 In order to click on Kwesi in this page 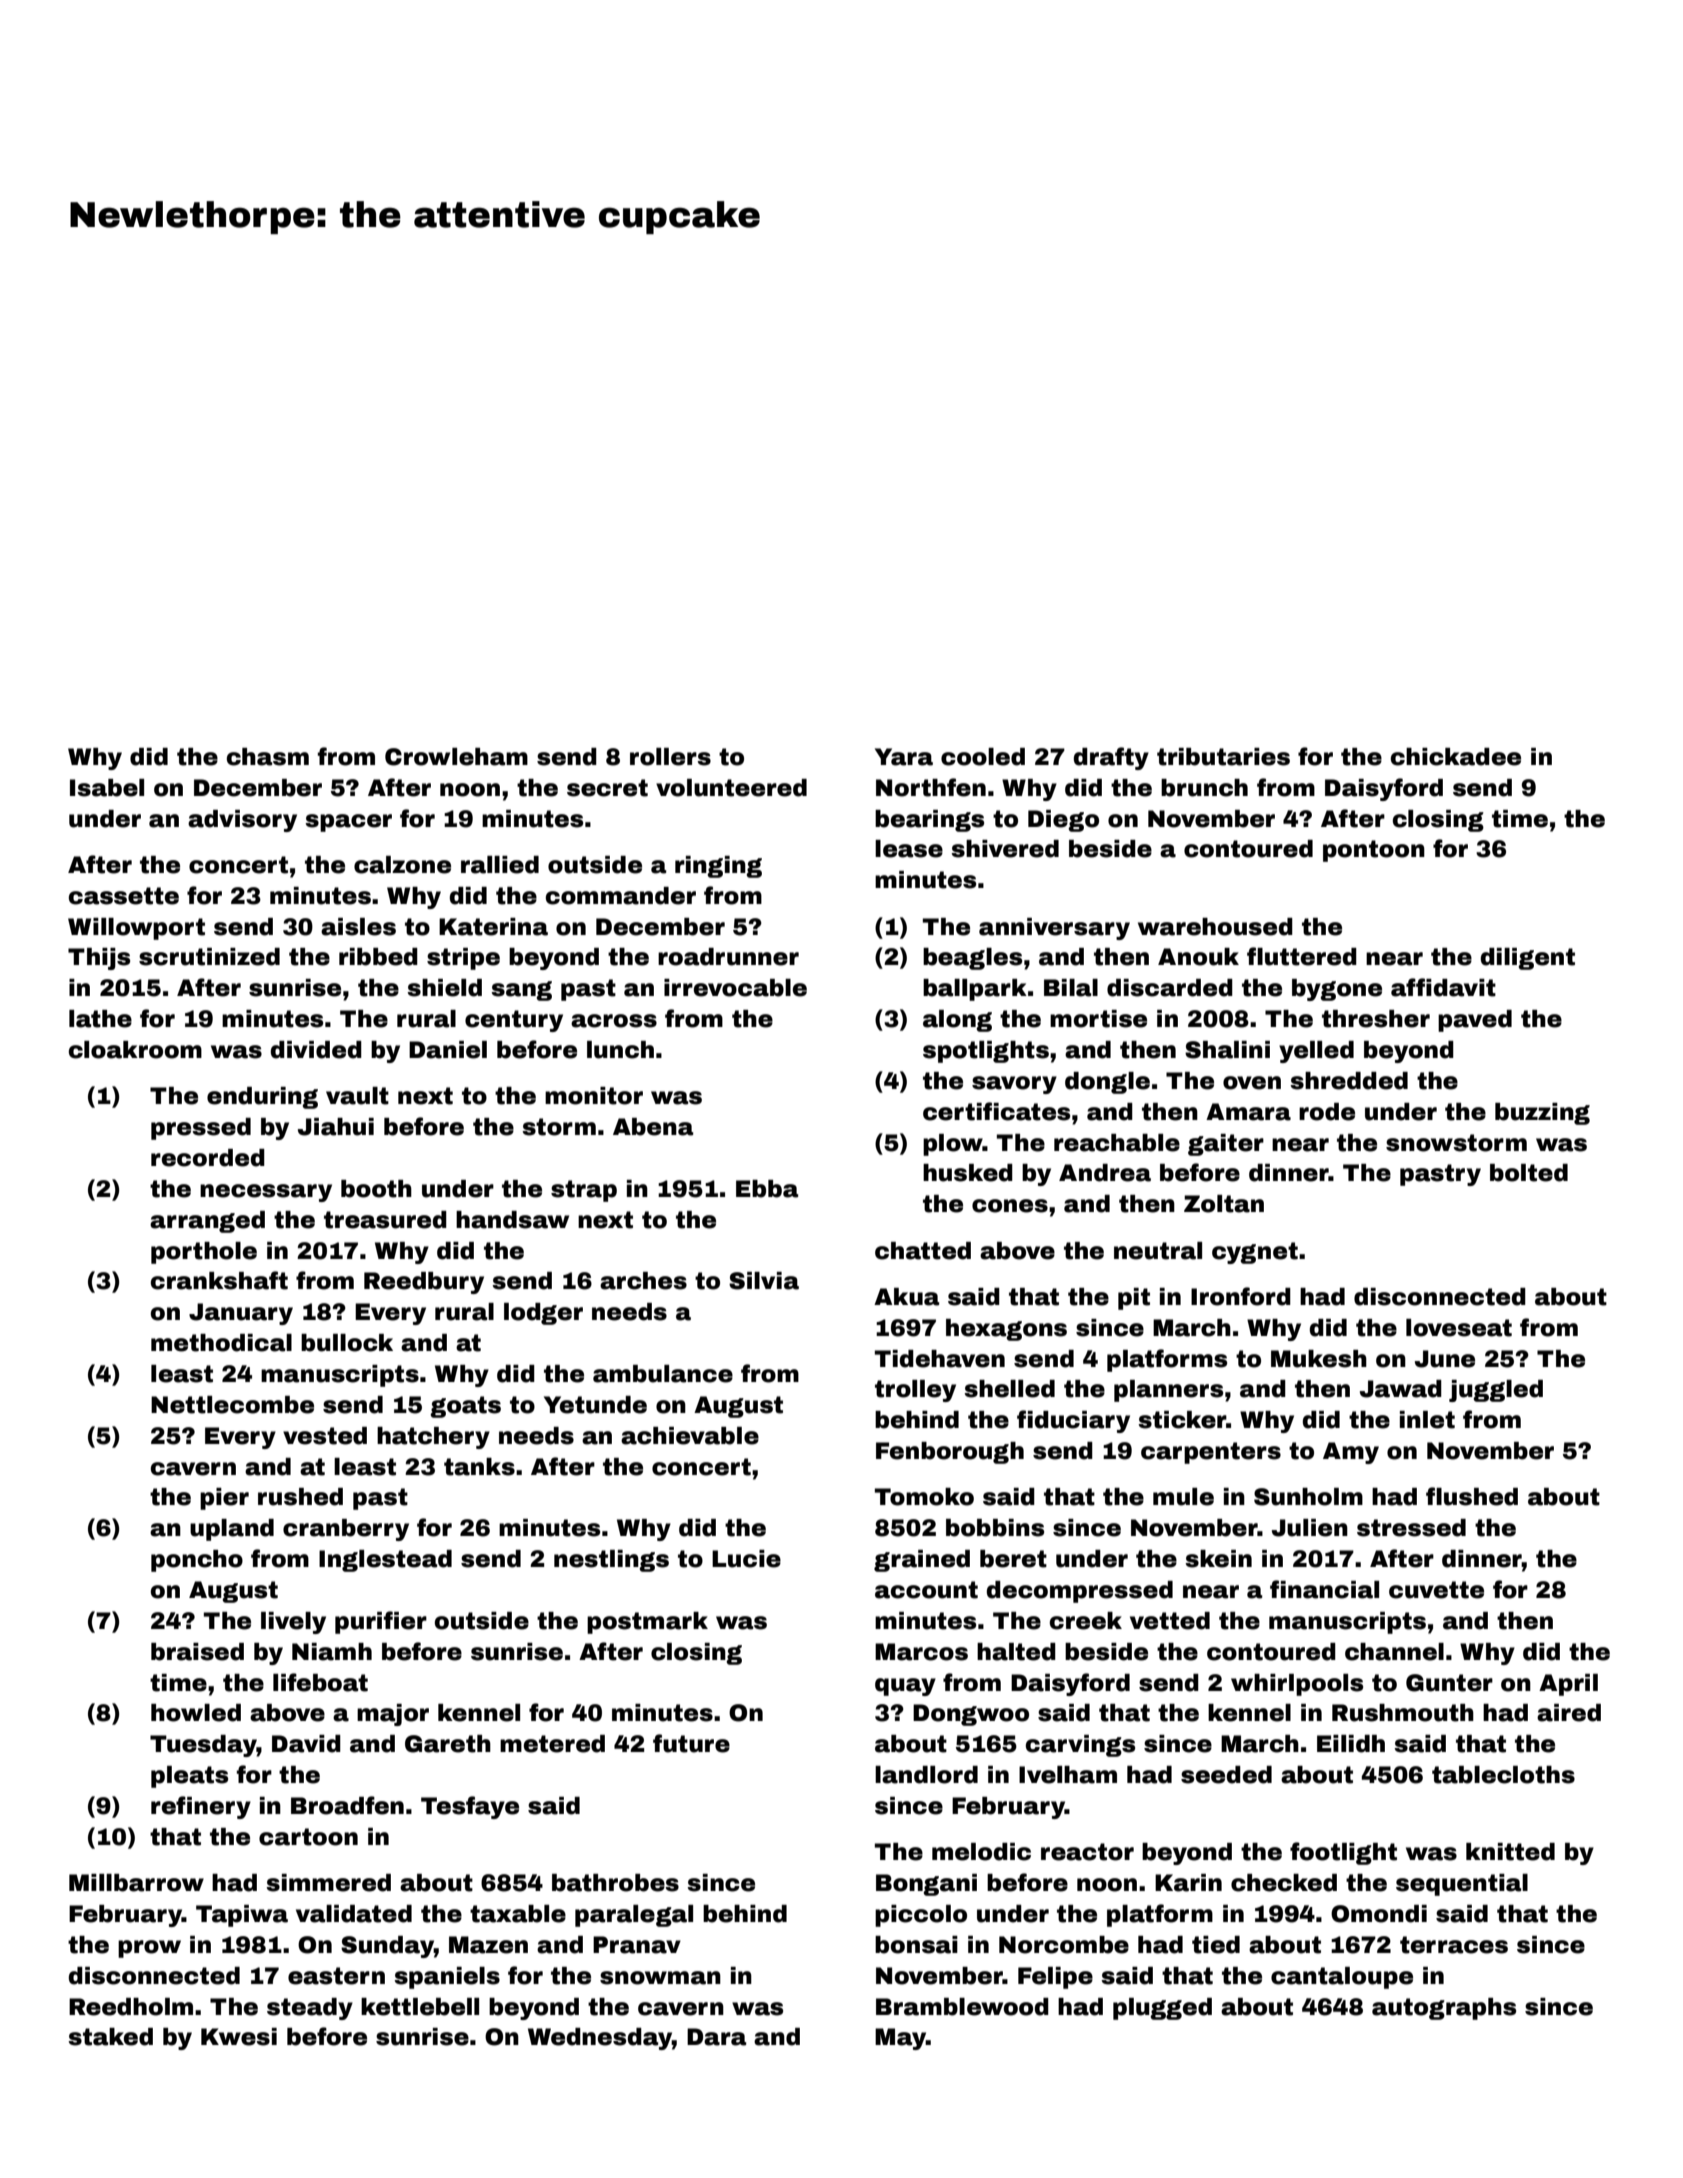, I will do `click(239, 2037)`.
